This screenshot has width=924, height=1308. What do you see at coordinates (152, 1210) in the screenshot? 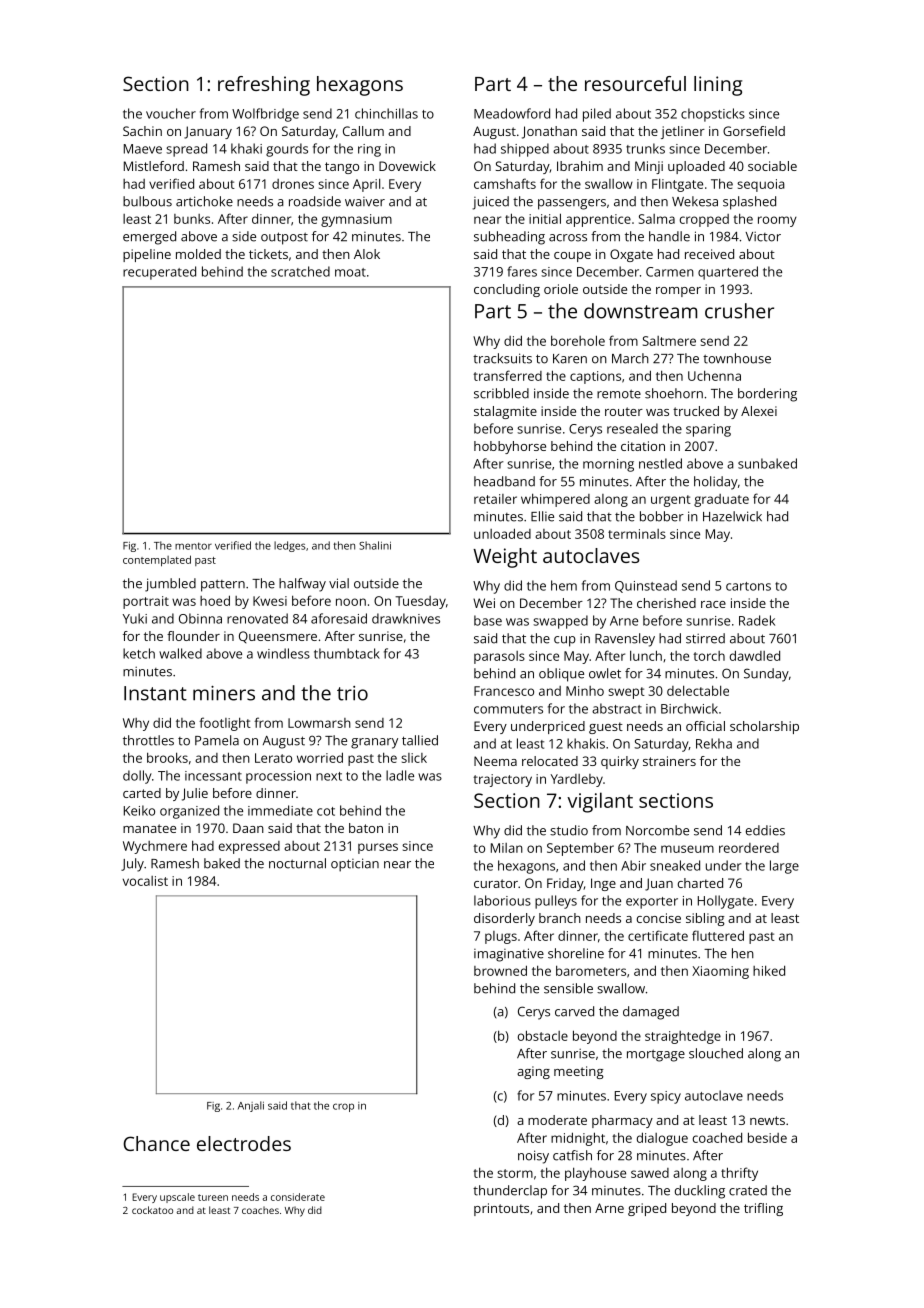
I see `cockatoo` at bounding box center [152, 1210].
